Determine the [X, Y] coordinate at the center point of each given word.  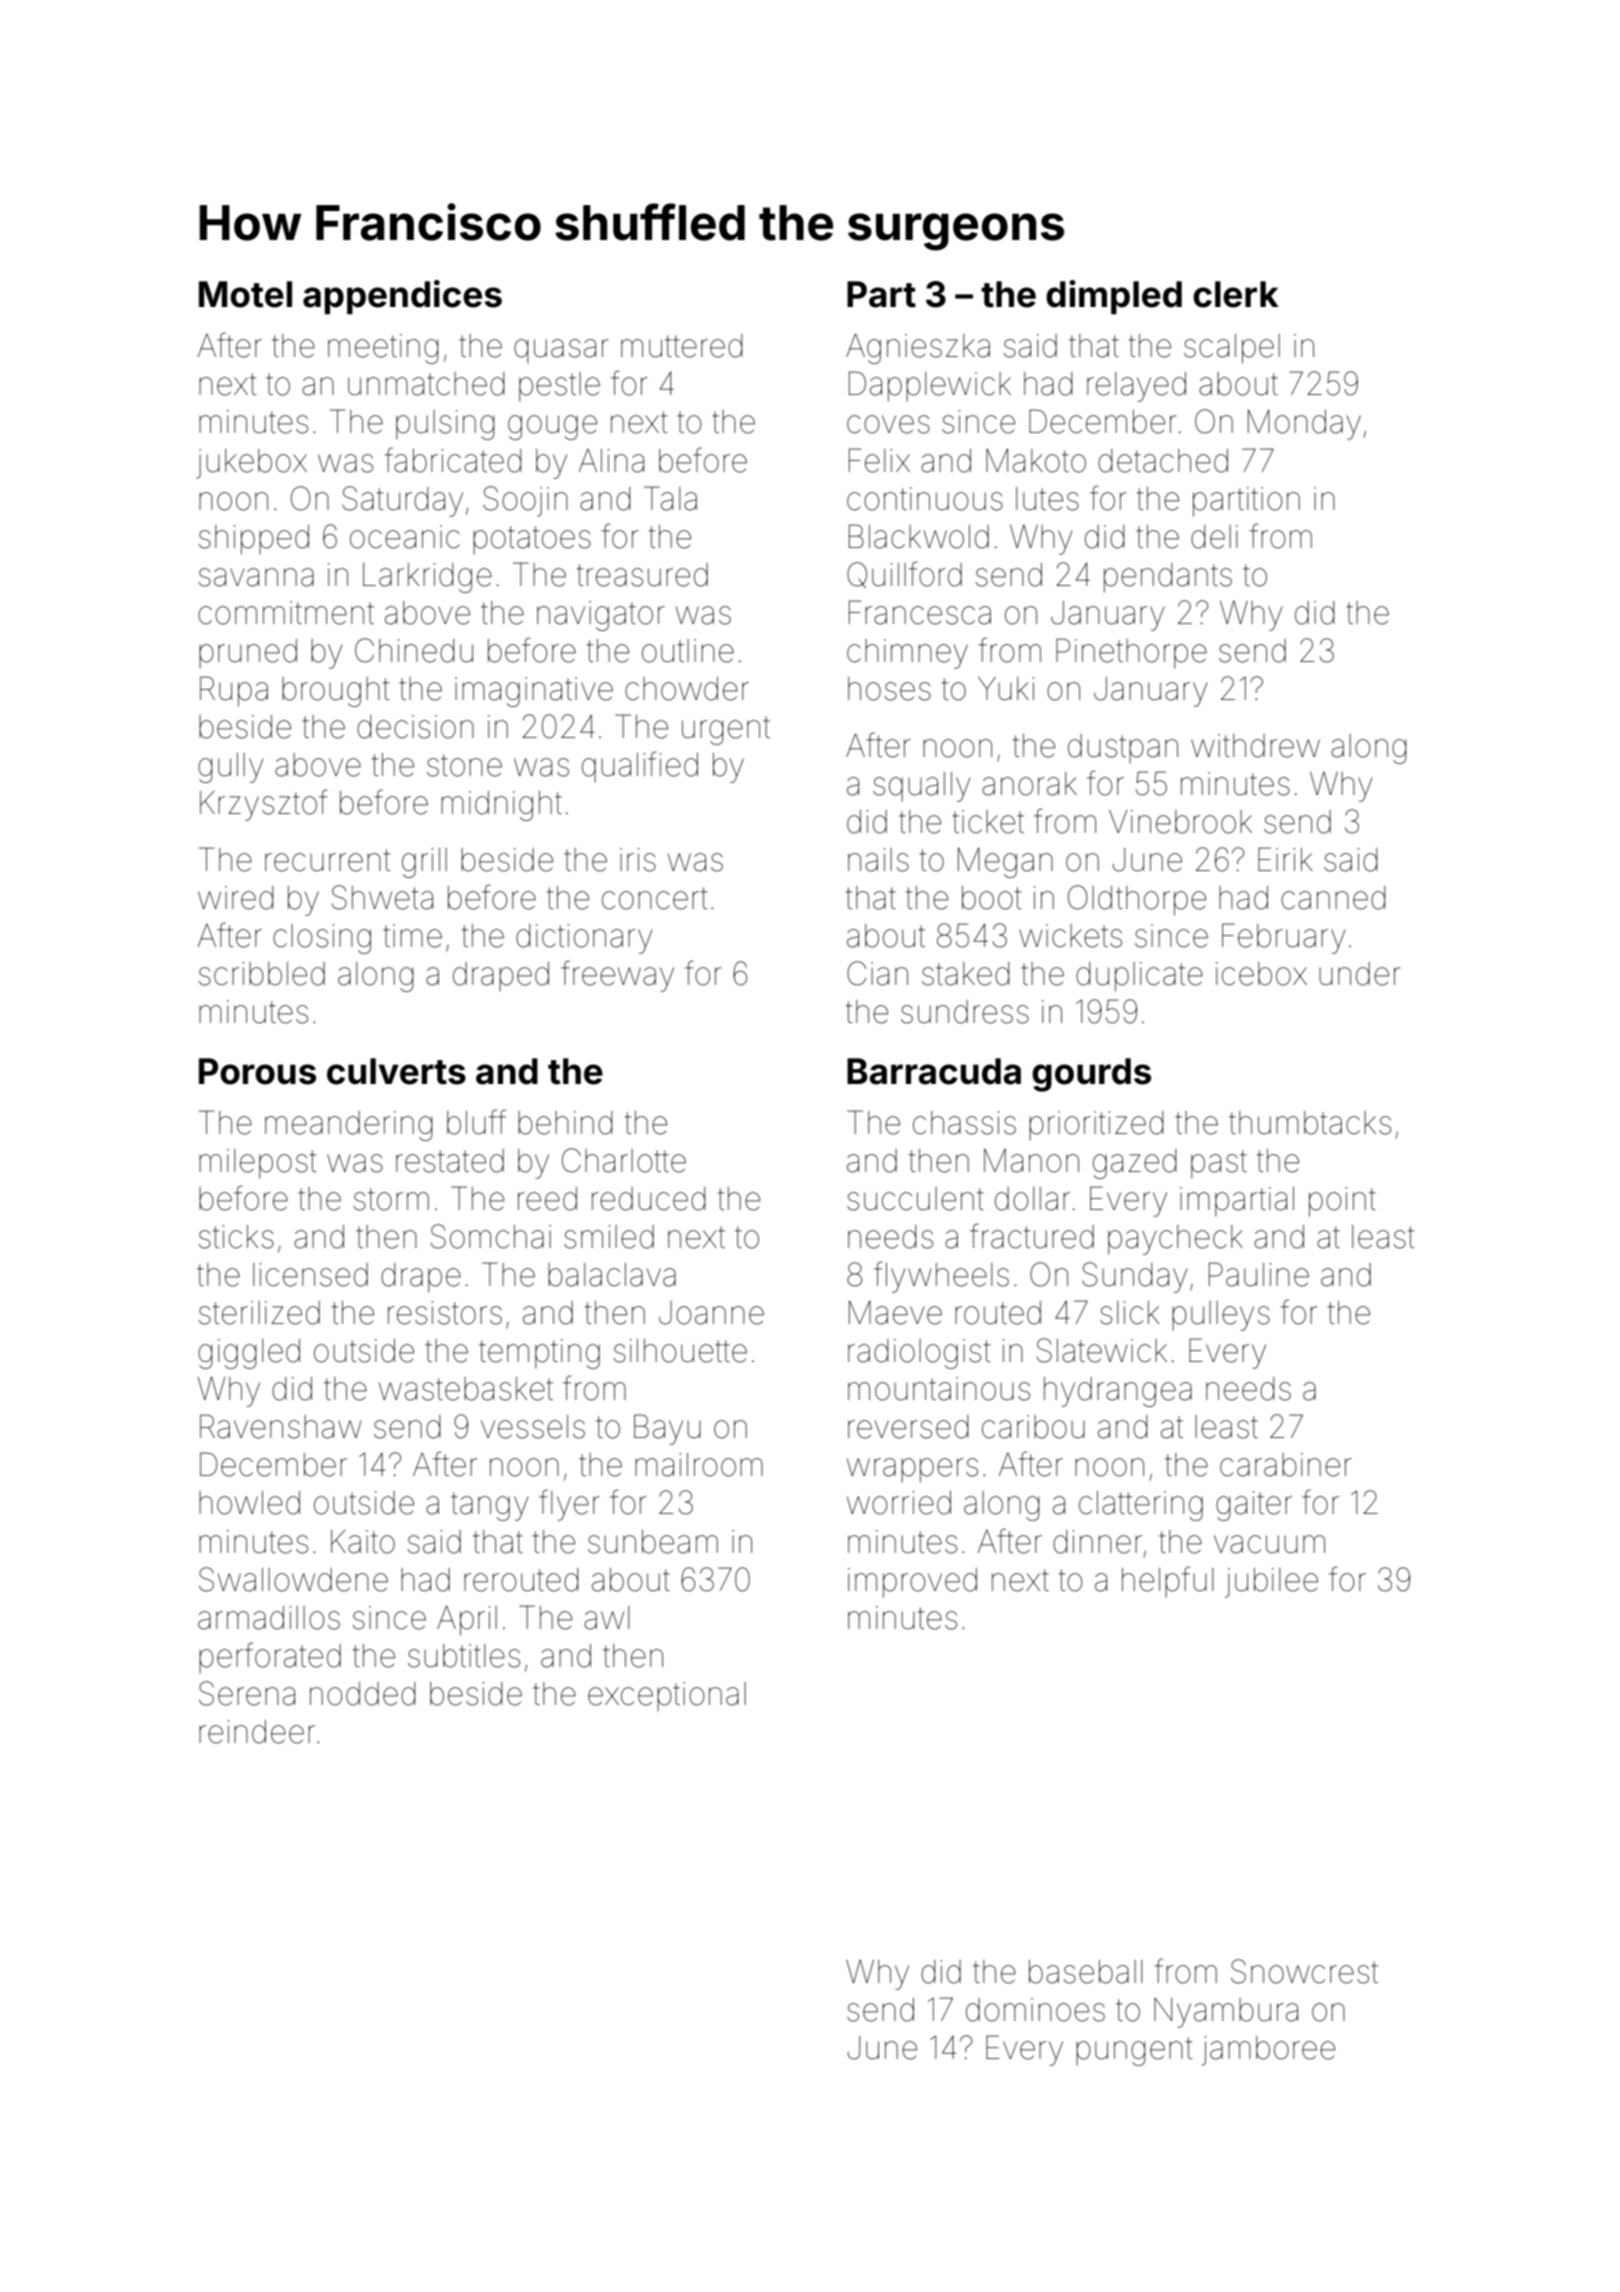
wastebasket [466, 1389]
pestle [559, 387]
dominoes [1035, 2010]
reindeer [257, 1732]
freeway [617, 976]
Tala [670, 498]
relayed [1136, 387]
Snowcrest [1304, 1971]
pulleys [1221, 1316]
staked [966, 974]
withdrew [1255, 746]
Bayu [667, 1429]
